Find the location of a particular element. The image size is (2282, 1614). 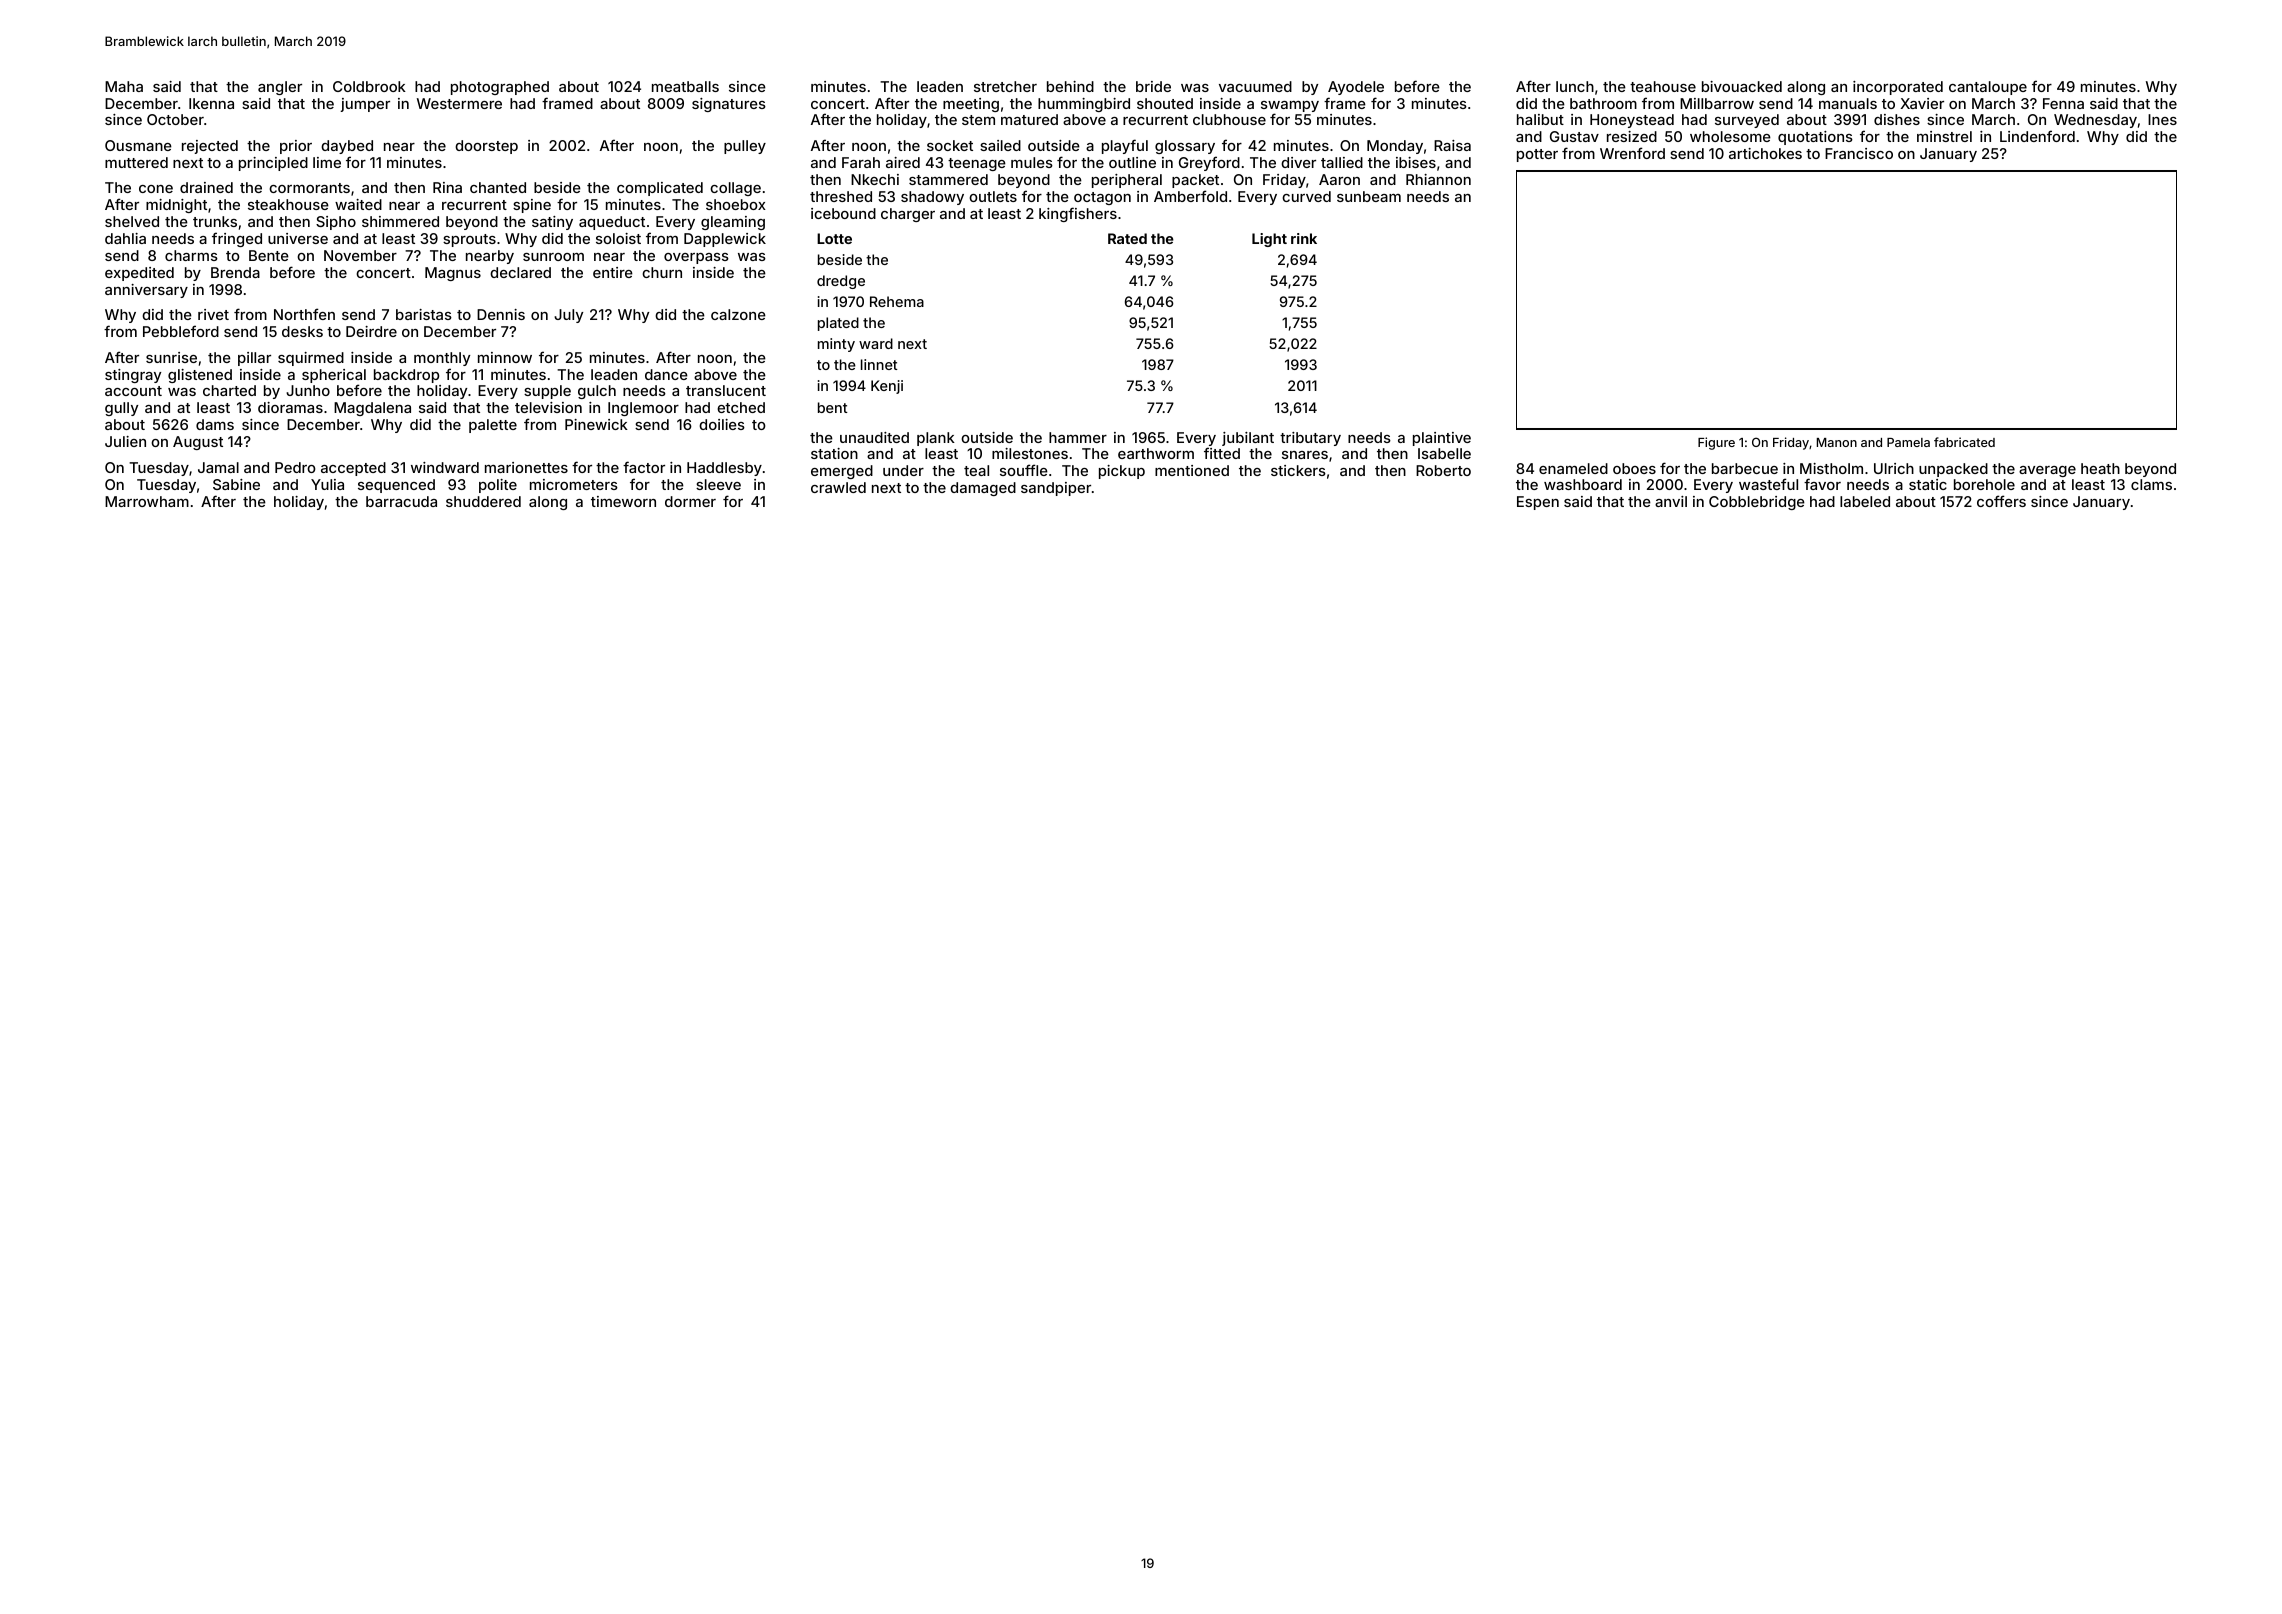

stretcher is located at coordinates (1005, 86).
